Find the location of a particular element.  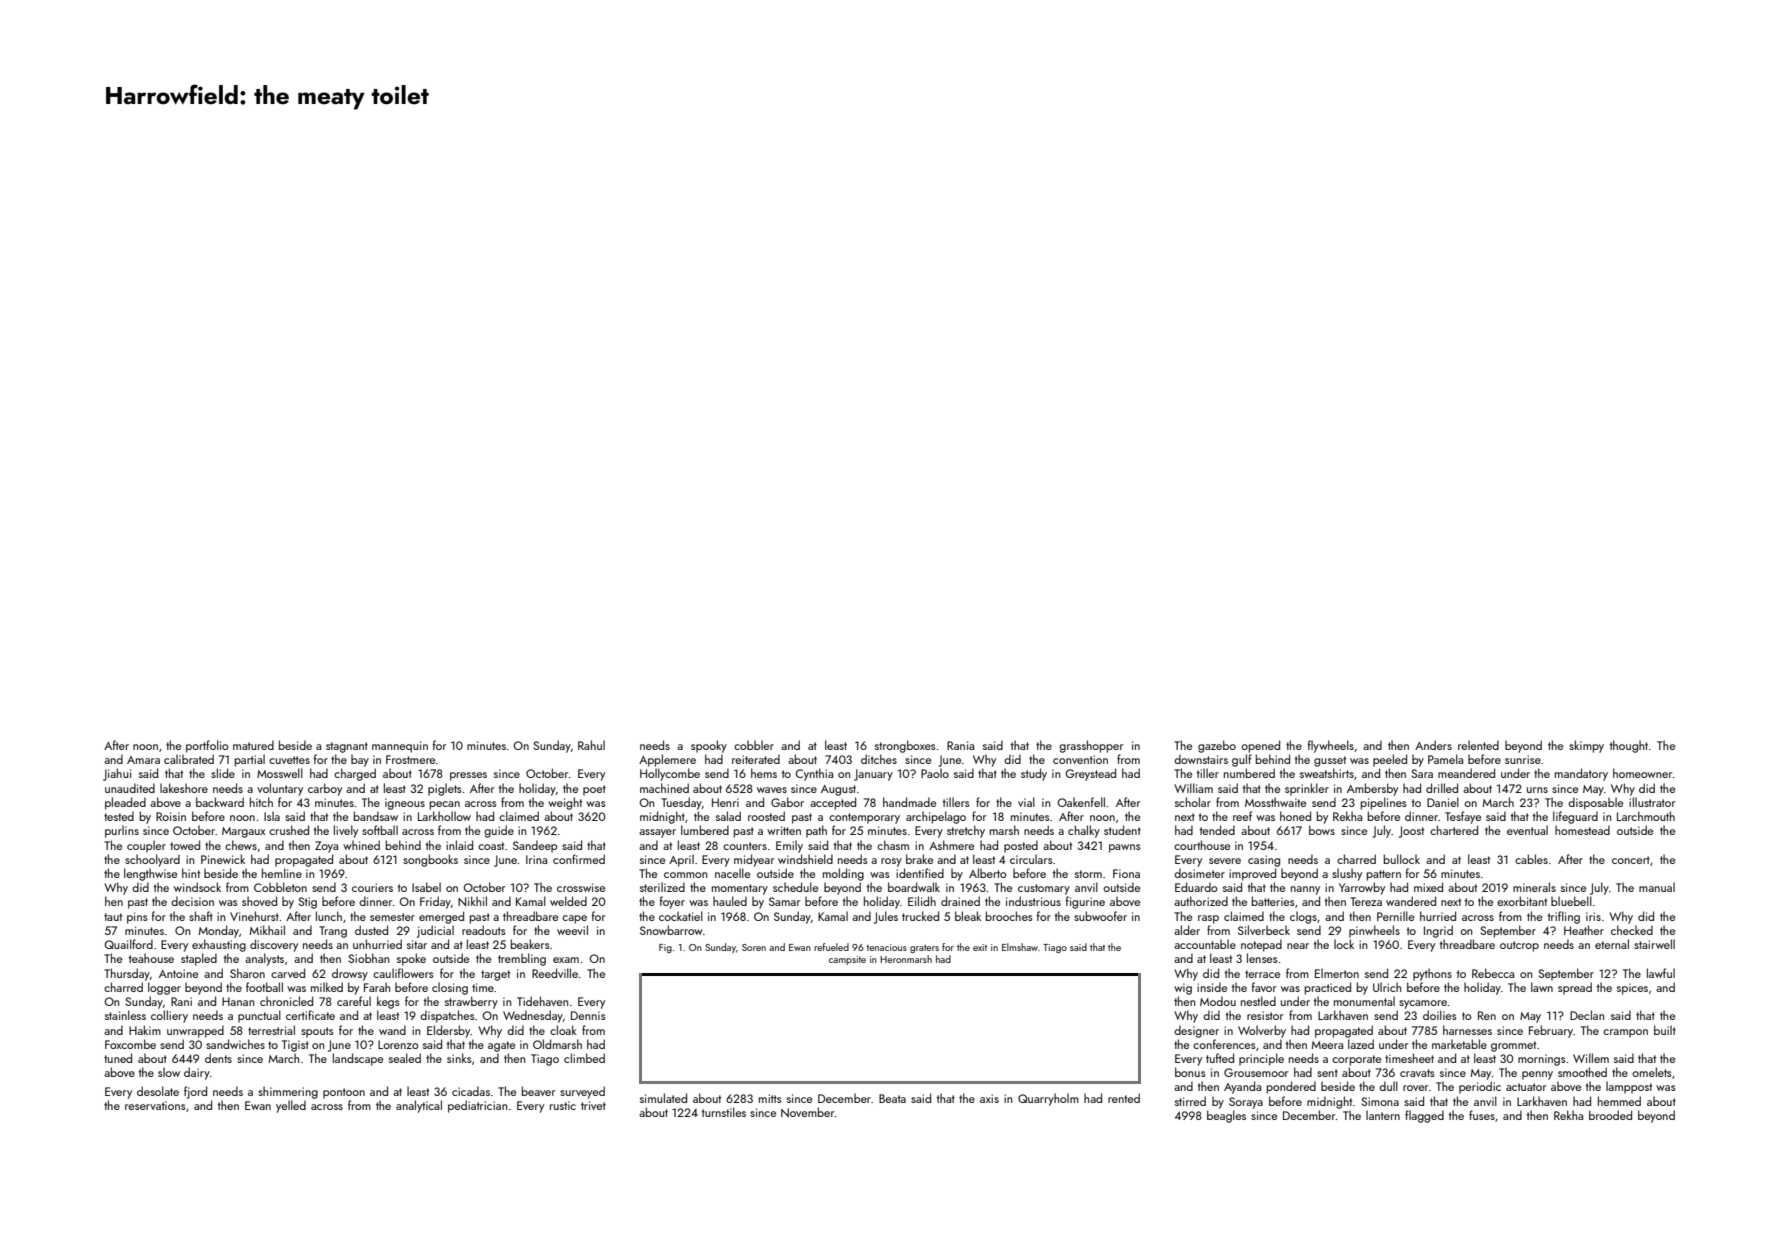

bows is located at coordinates (1322, 830).
